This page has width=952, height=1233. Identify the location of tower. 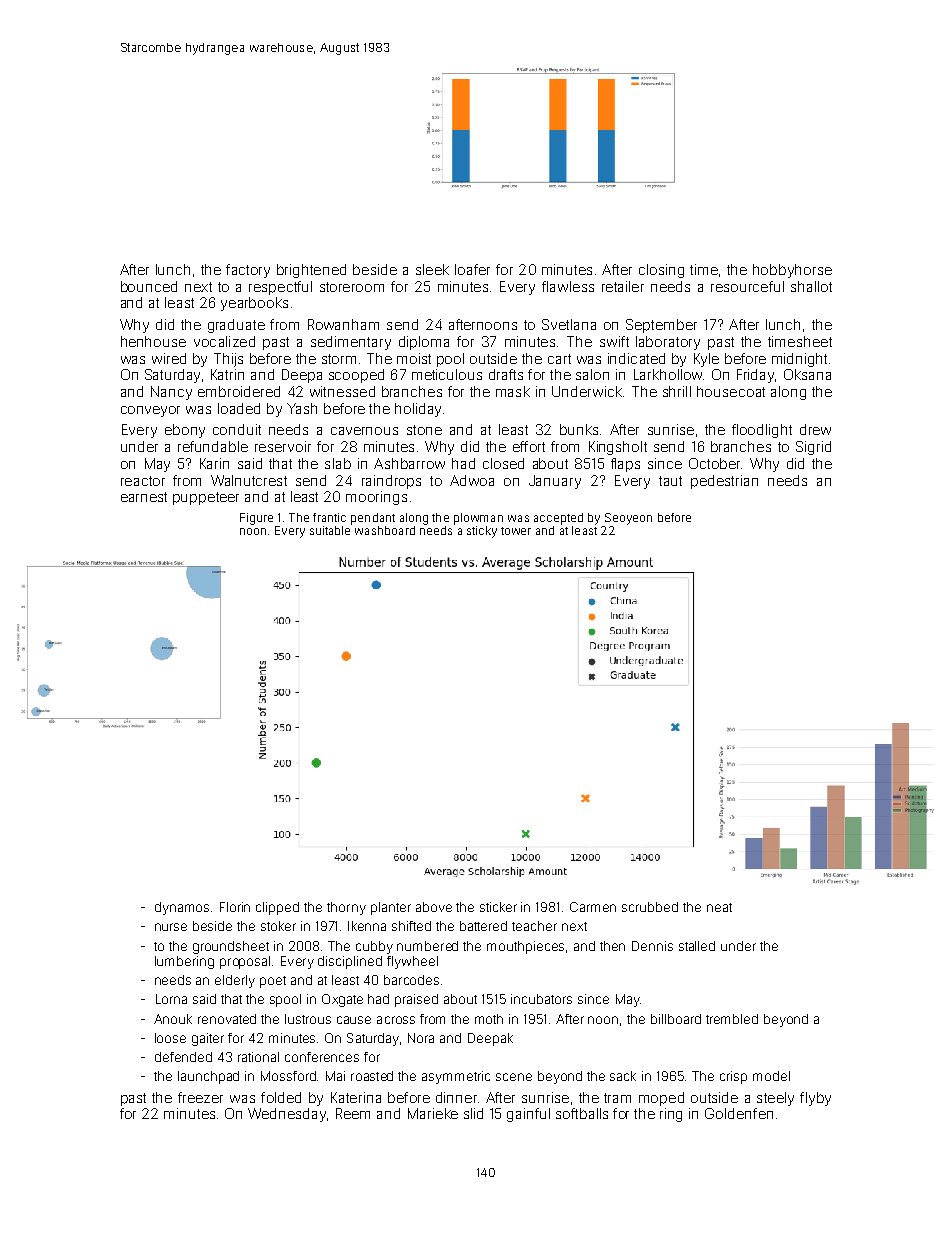
(516, 531).
